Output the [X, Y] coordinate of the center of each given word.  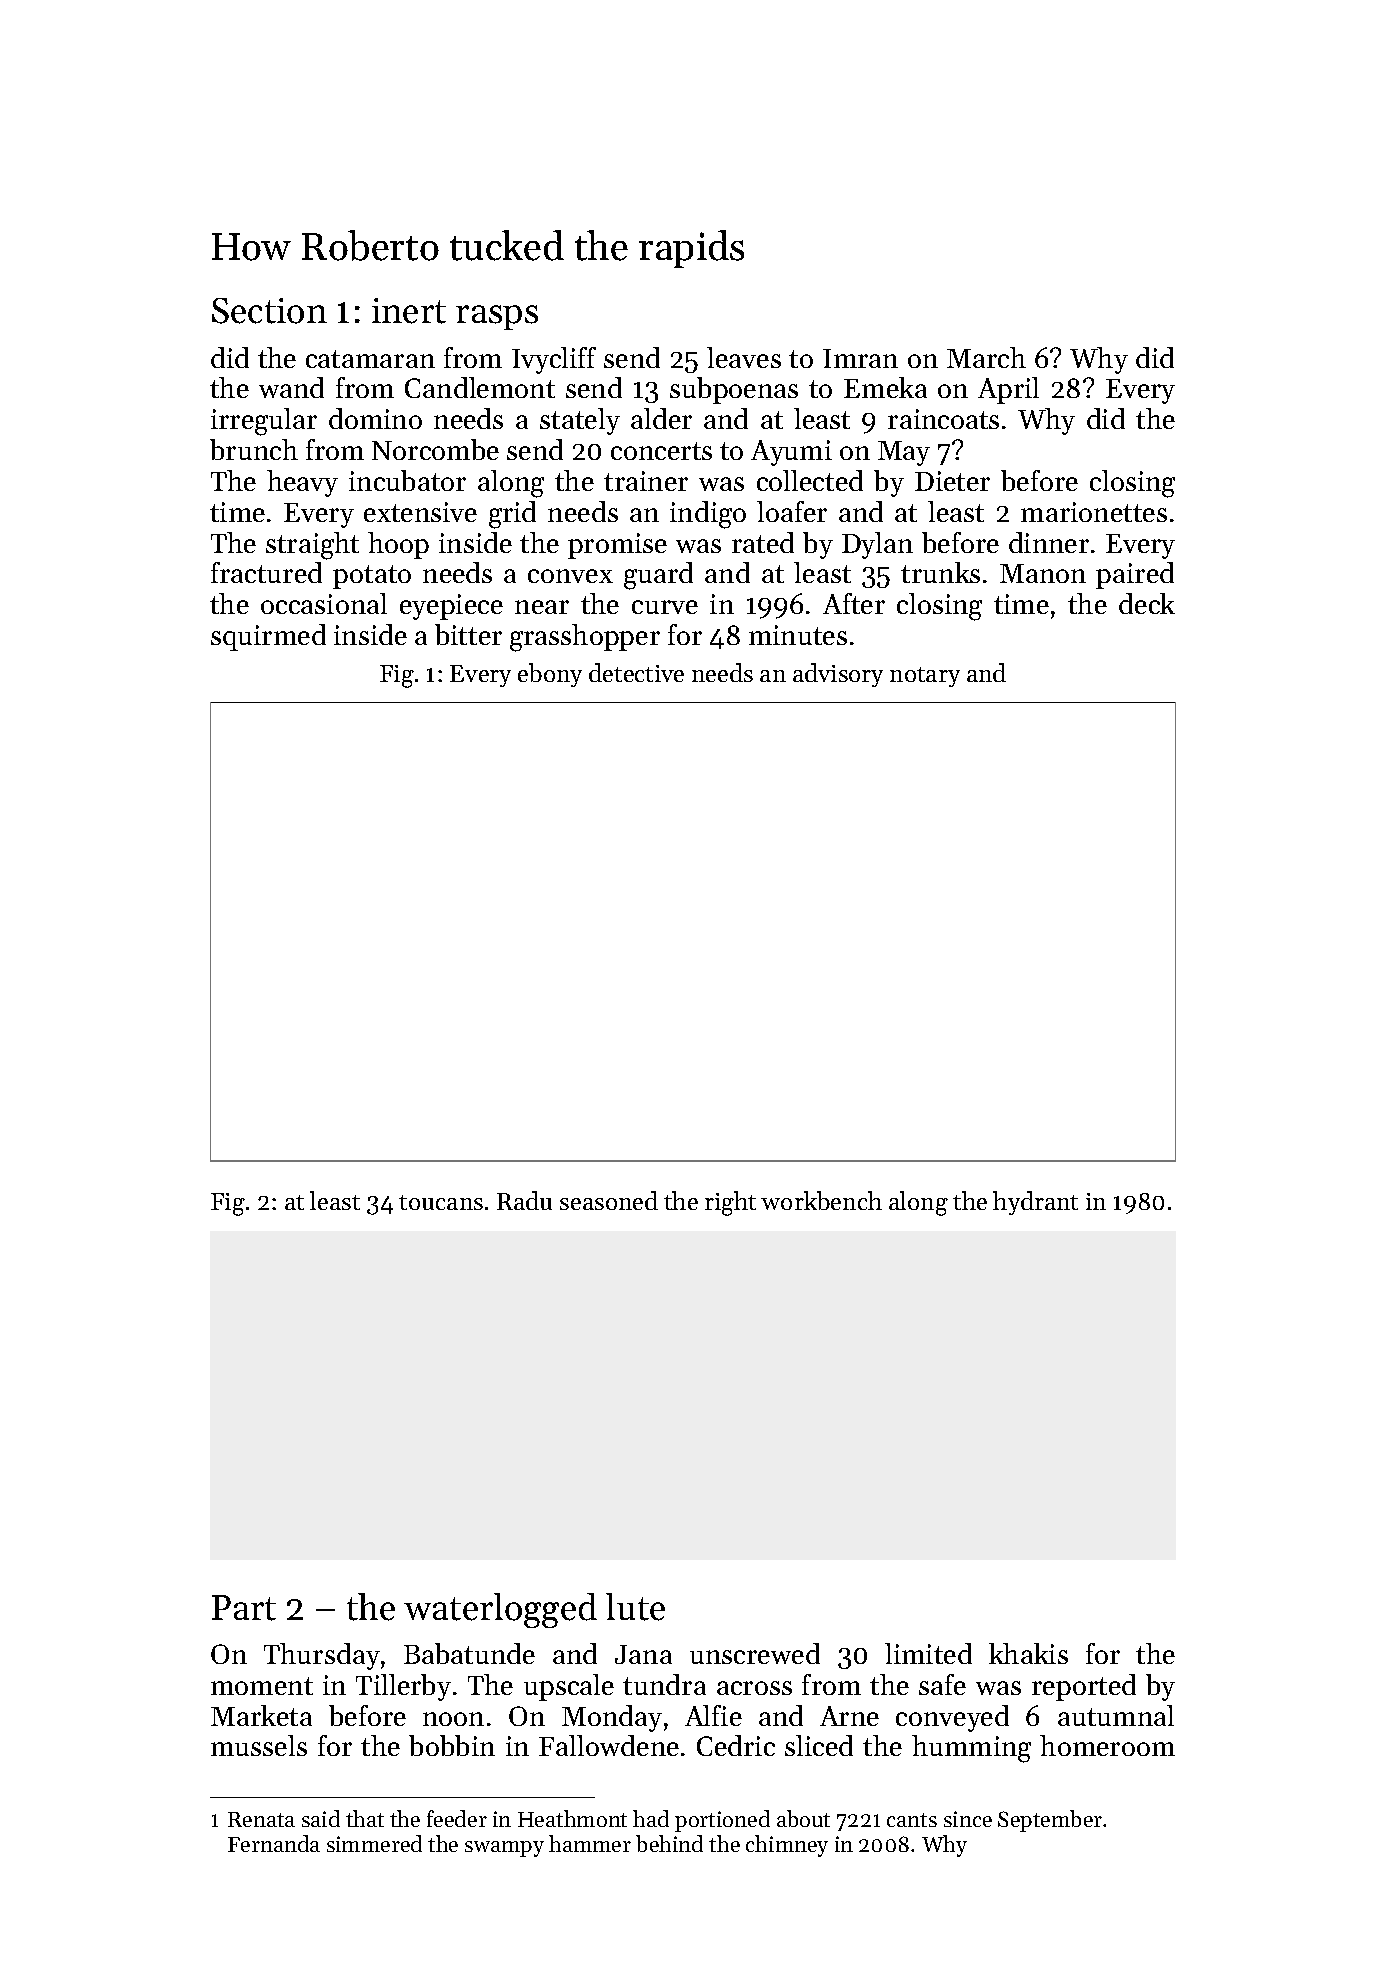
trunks [940, 572]
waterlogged [500, 1610]
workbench [821, 1200]
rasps [497, 317]
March [986, 357]
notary [925, 677]
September [1050, 1821]
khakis [1028, 1653]
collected [810, 480]
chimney [787, 1846]
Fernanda [274, 1843]
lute [635, 1607]
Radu [524, 1200]
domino [375, 418]
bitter [468, 634]
